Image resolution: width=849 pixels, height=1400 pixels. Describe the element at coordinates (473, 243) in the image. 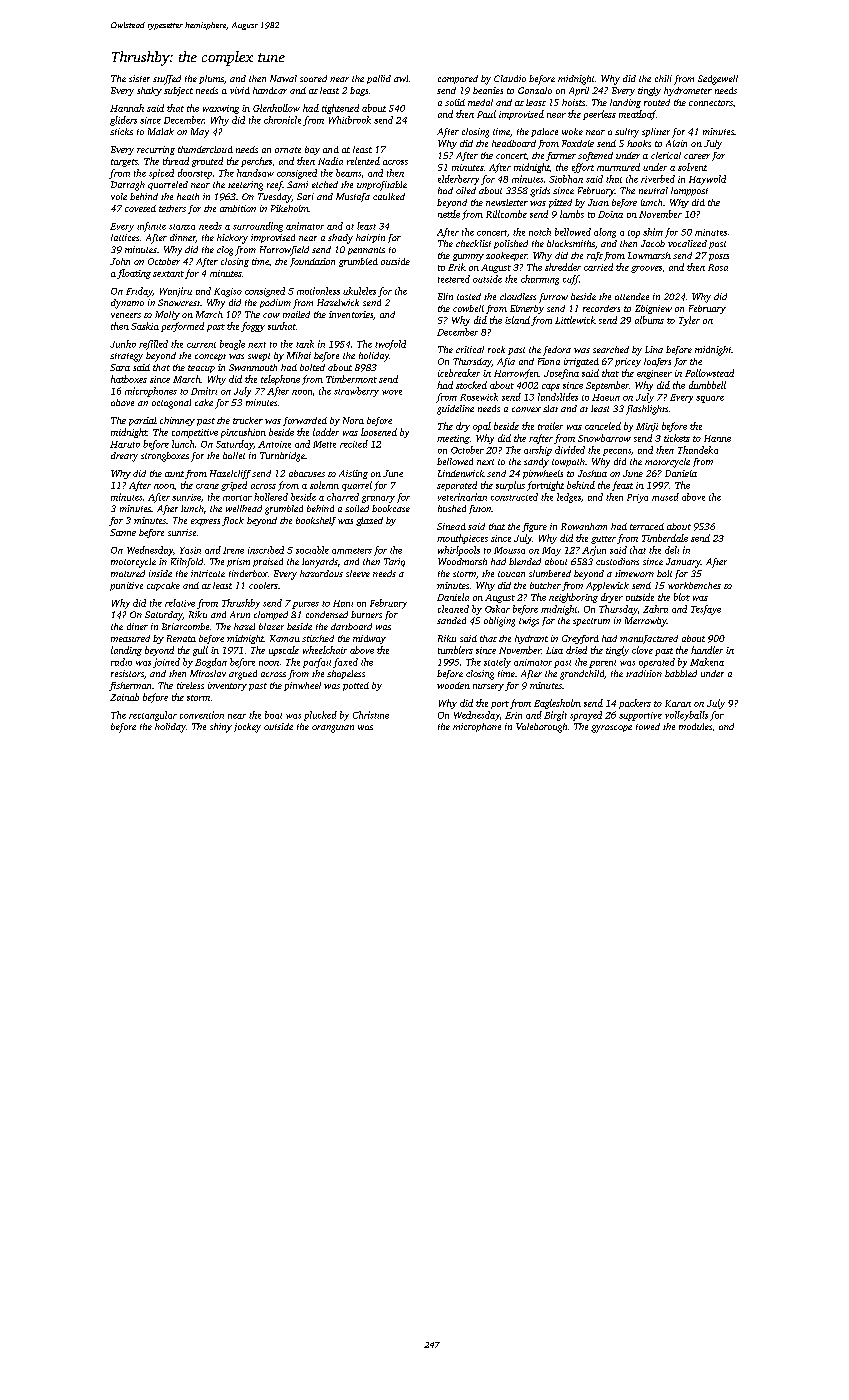

I see `checklist` at that location.
